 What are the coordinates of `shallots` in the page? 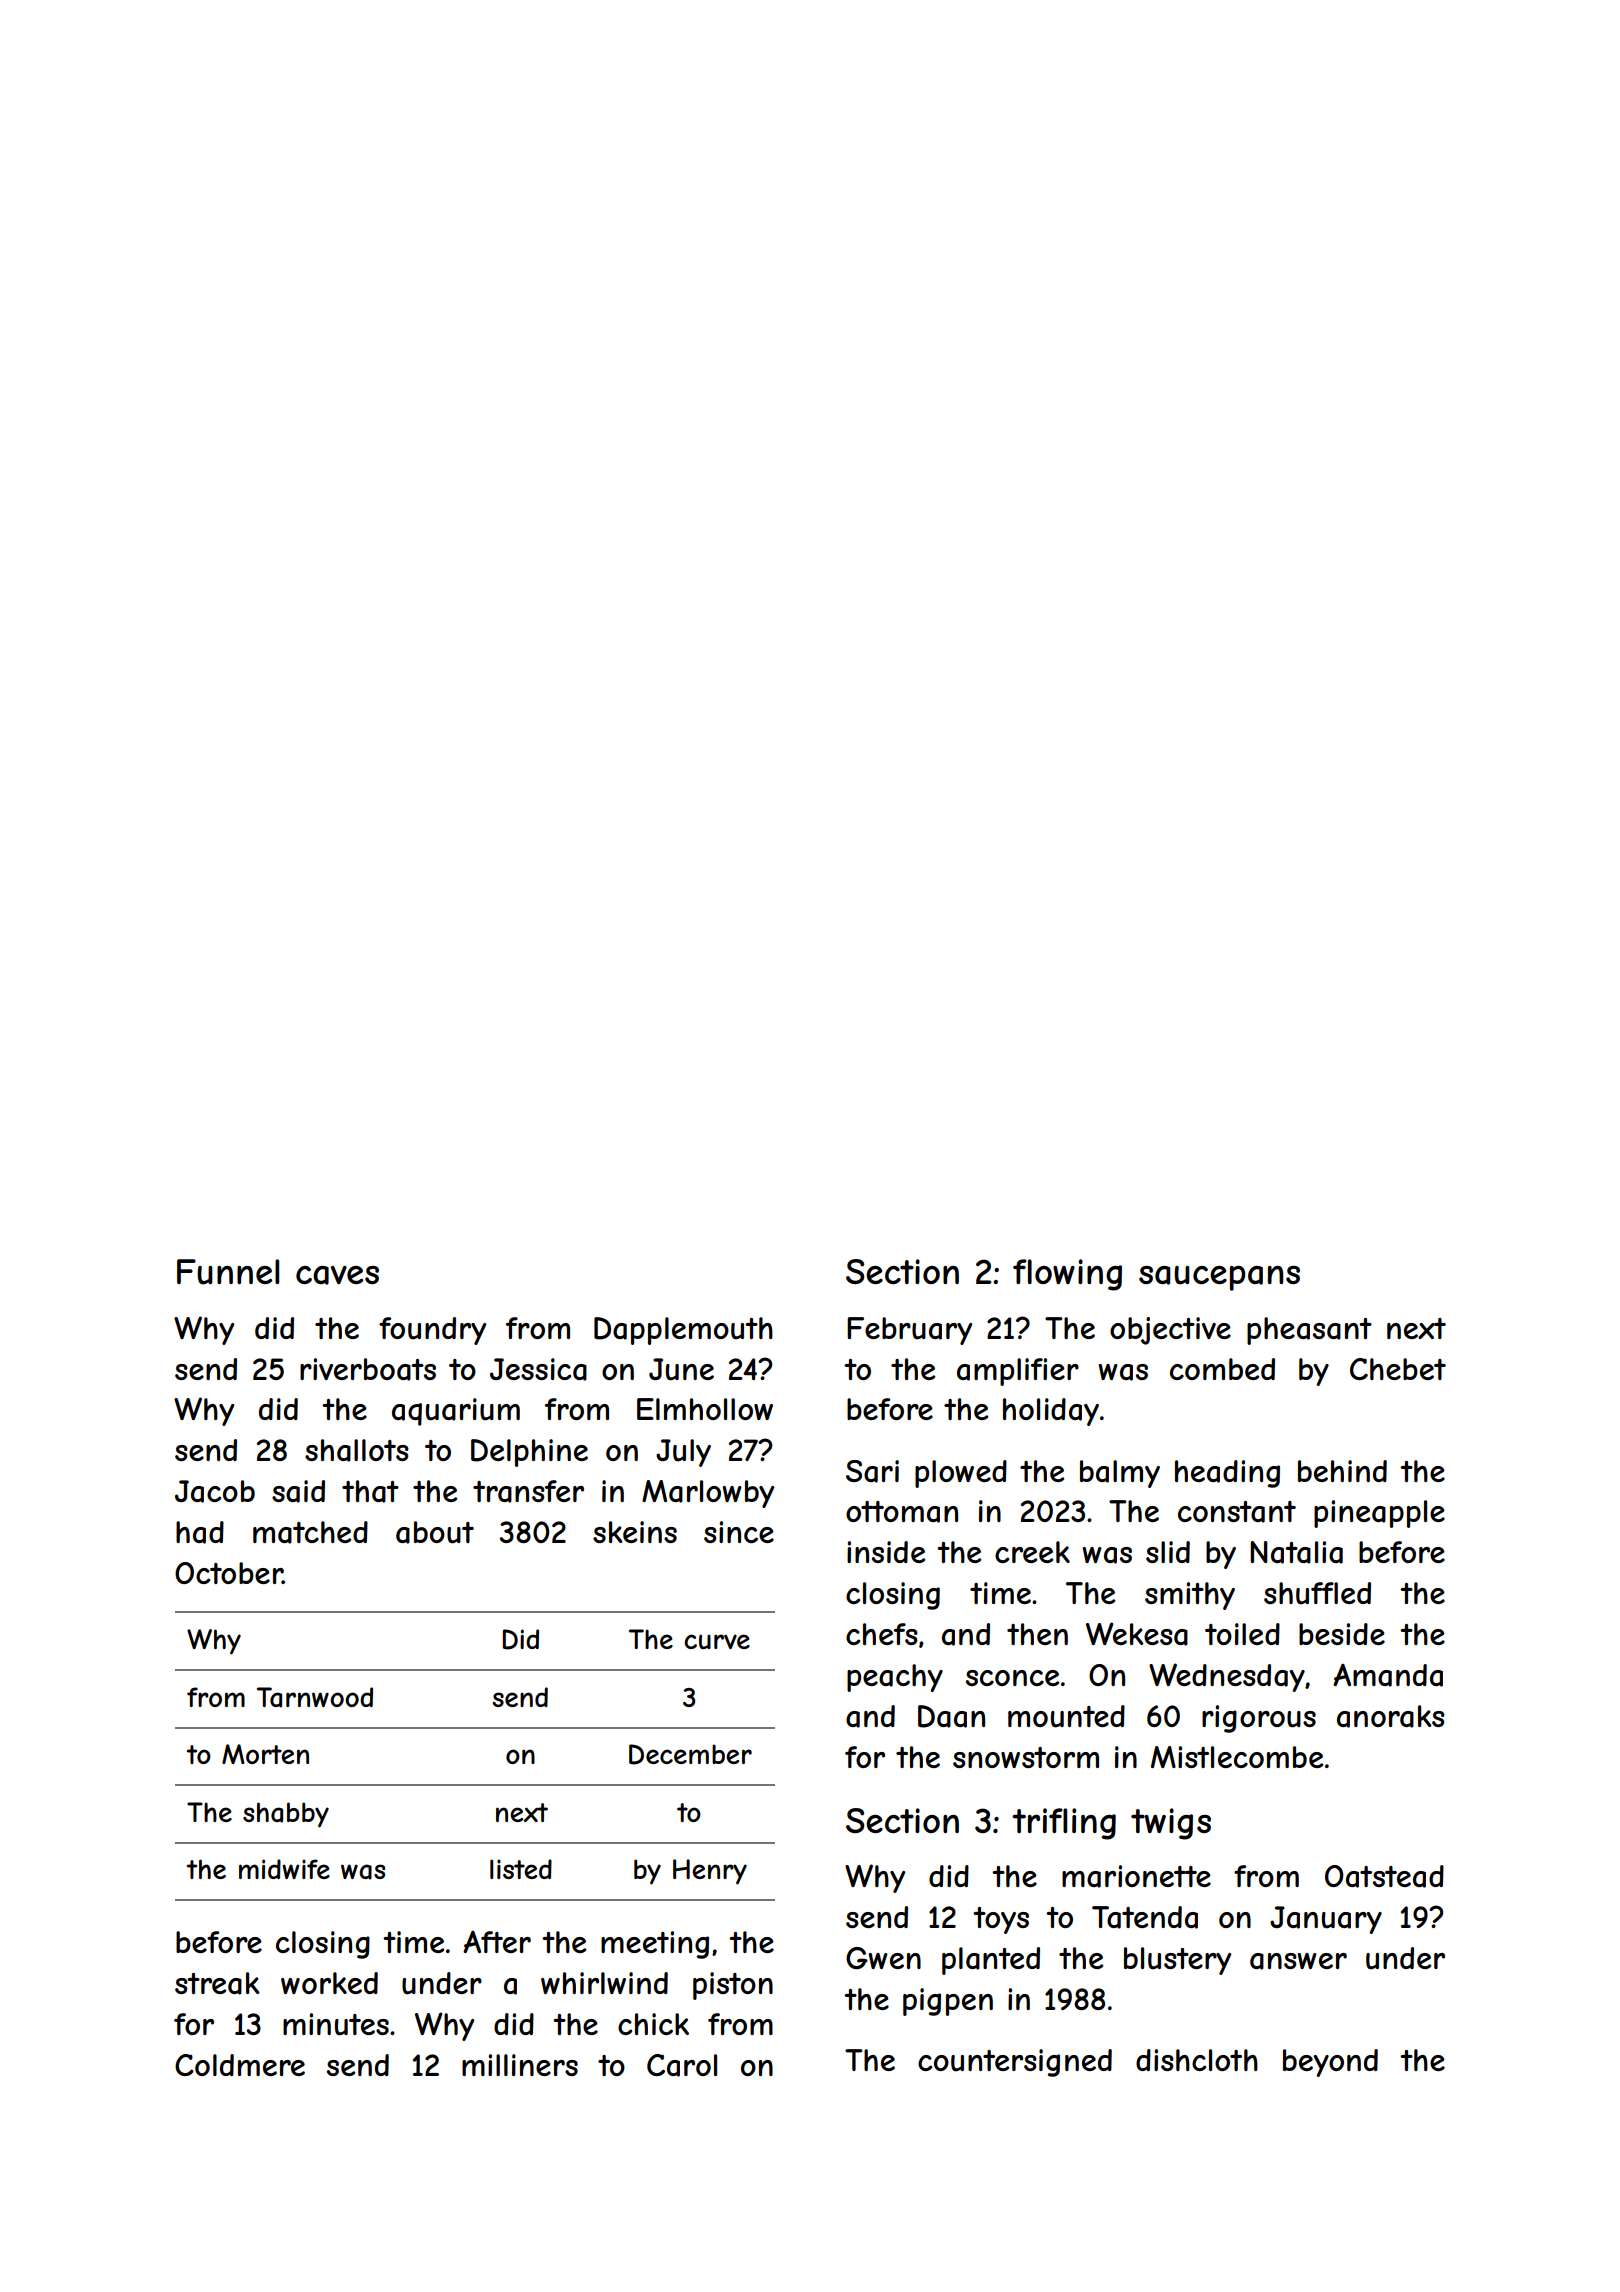 It's located at (357, 1450).
